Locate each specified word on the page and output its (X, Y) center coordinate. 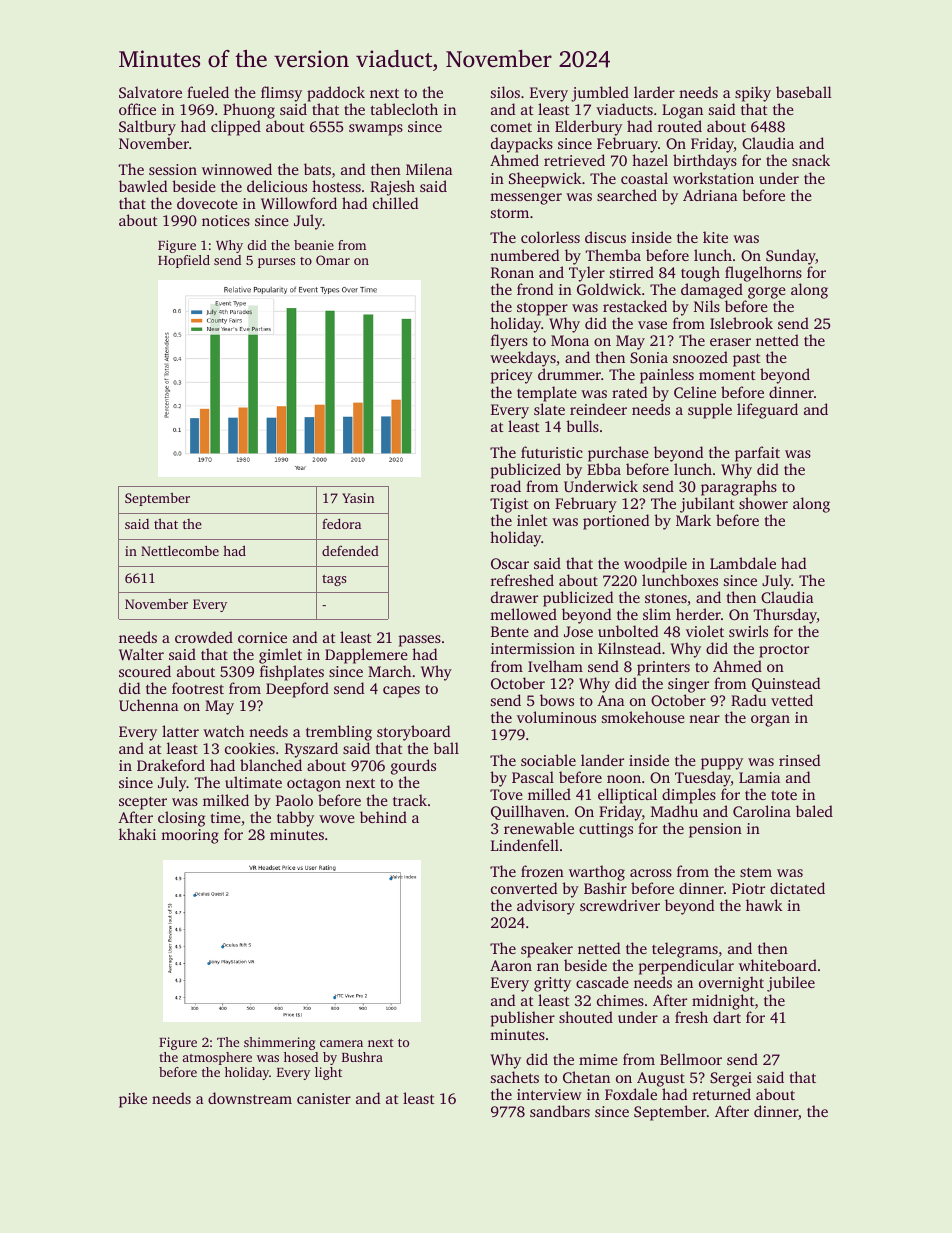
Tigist (509, 505)
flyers (509, 342)
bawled (143, 186)
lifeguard (767, 411)
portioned (616, 522)
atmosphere (217, 1058)
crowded (204, 637)
